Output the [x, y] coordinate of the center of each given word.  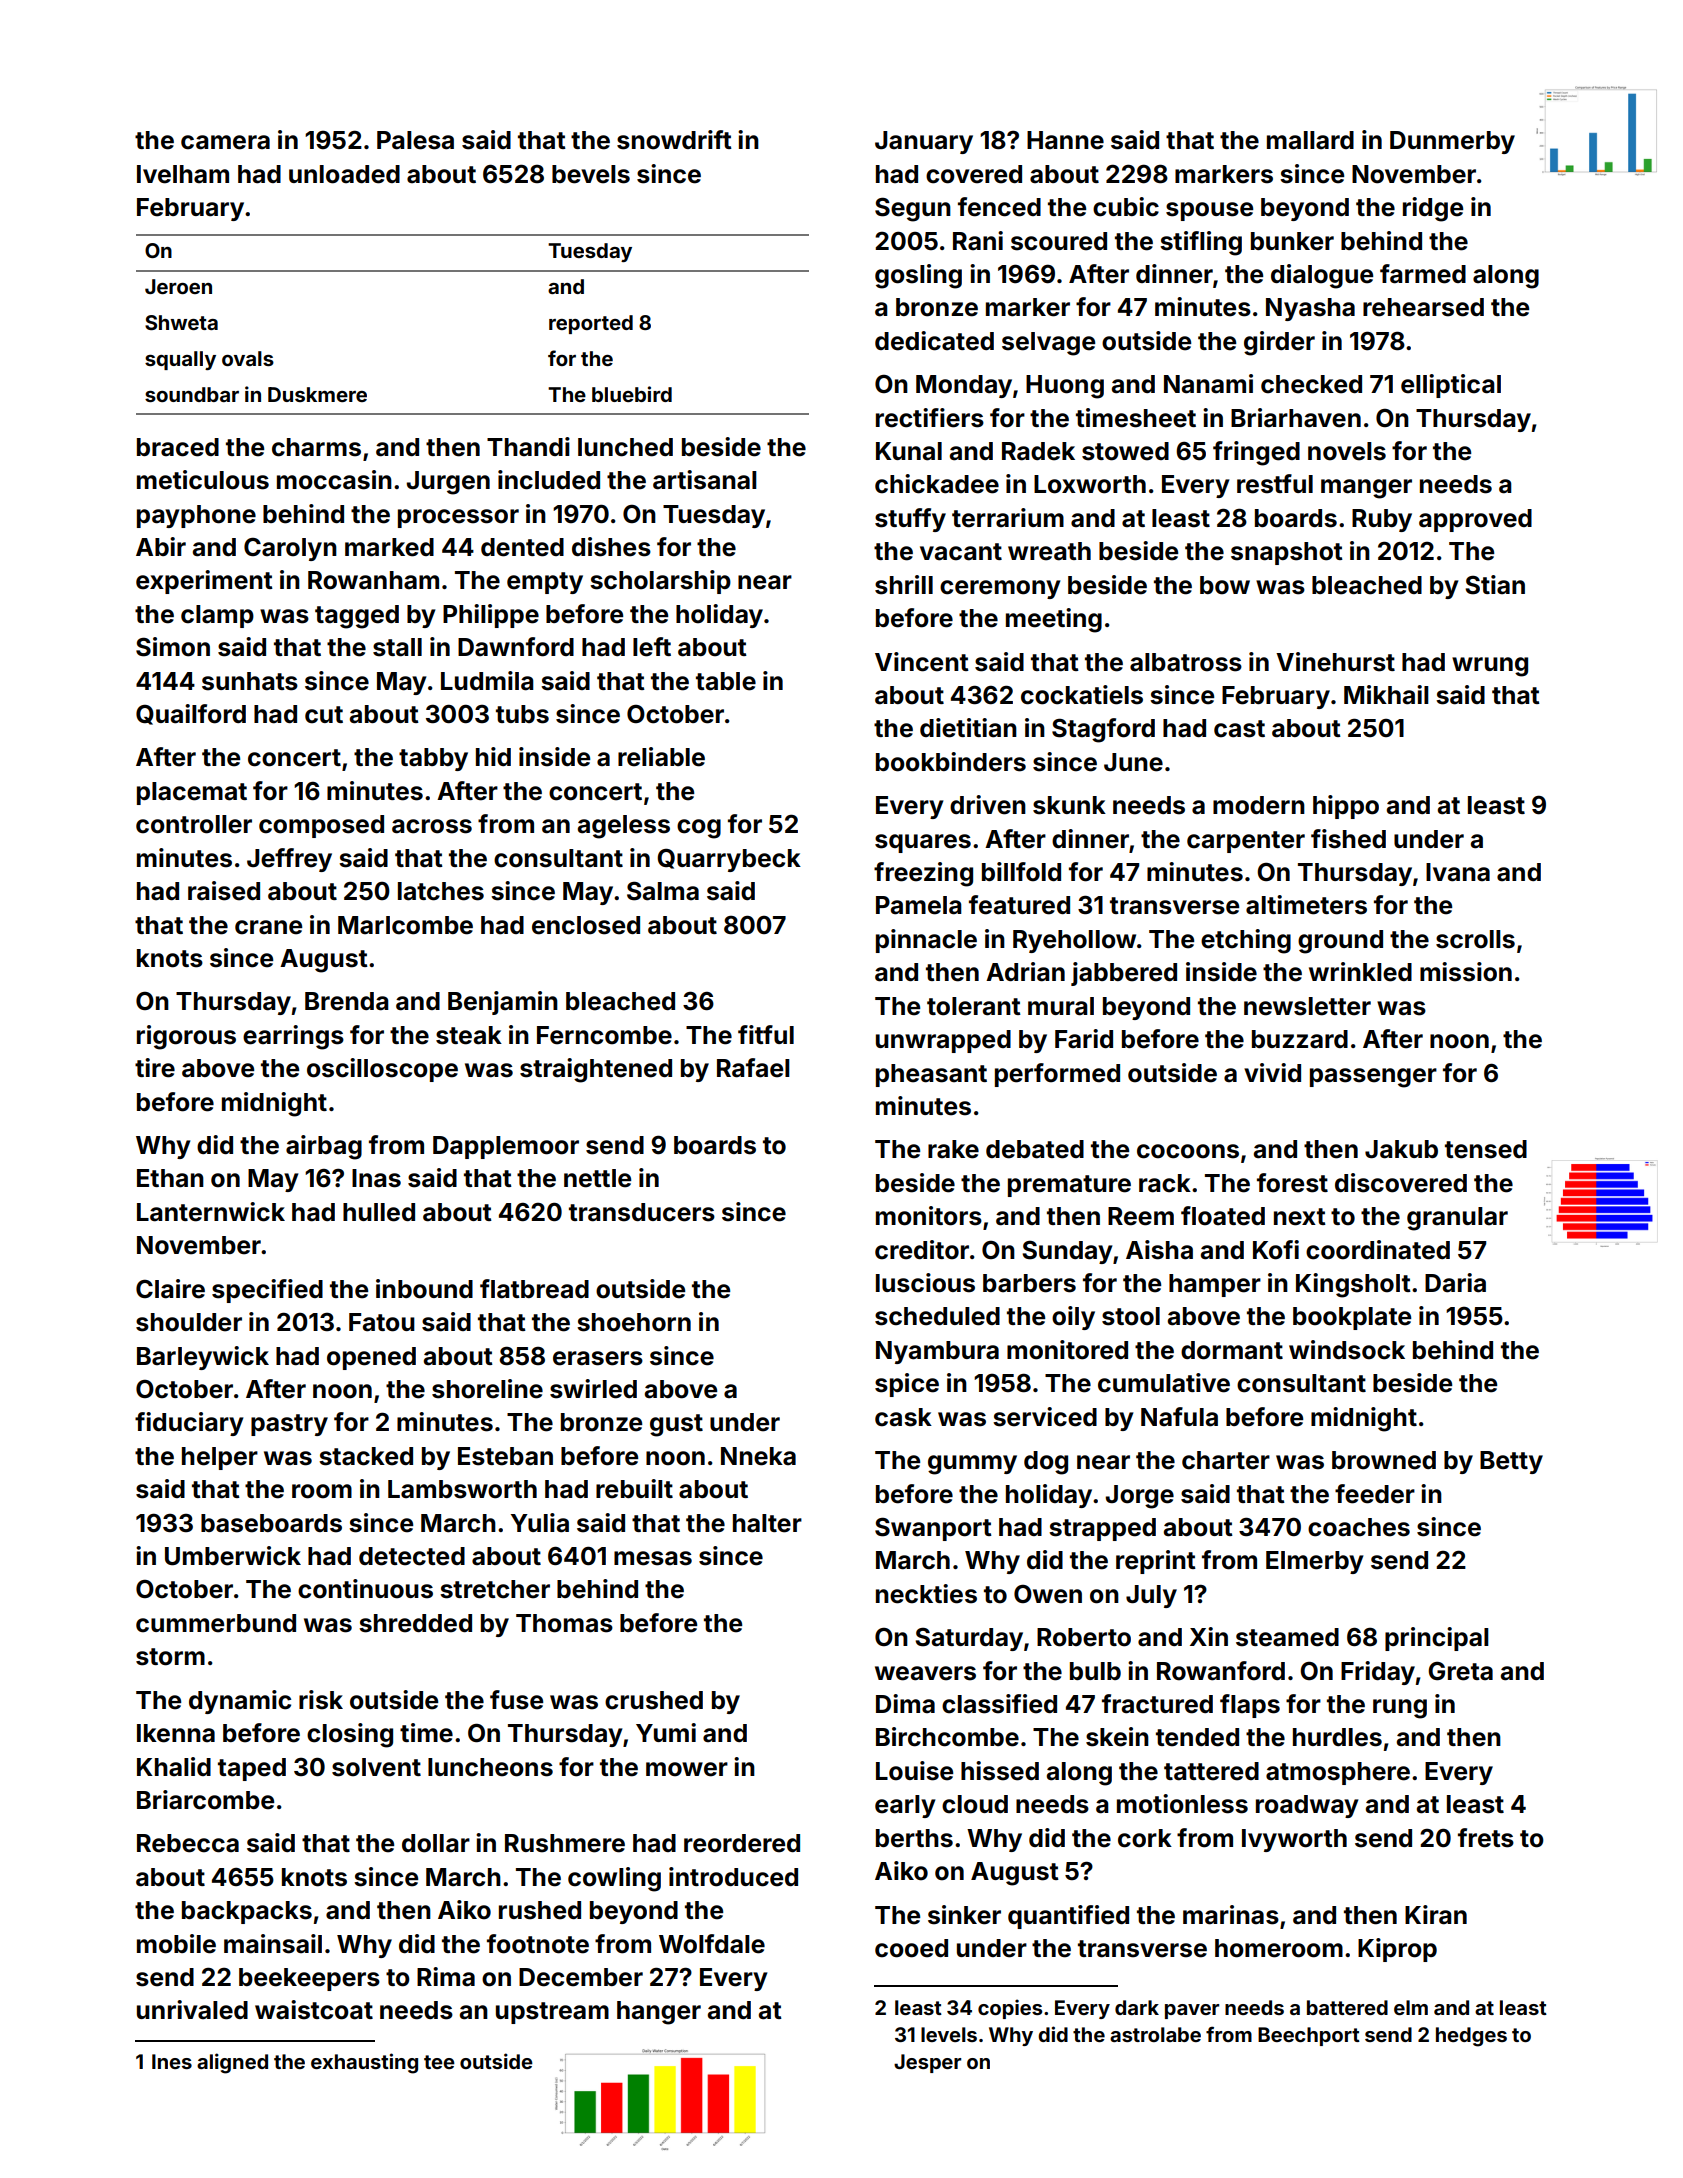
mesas [653, 1558]
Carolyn [290, 549]
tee [439, 2062]
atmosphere [1338, 1773]
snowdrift [674, 140]
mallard [1310, 140]
